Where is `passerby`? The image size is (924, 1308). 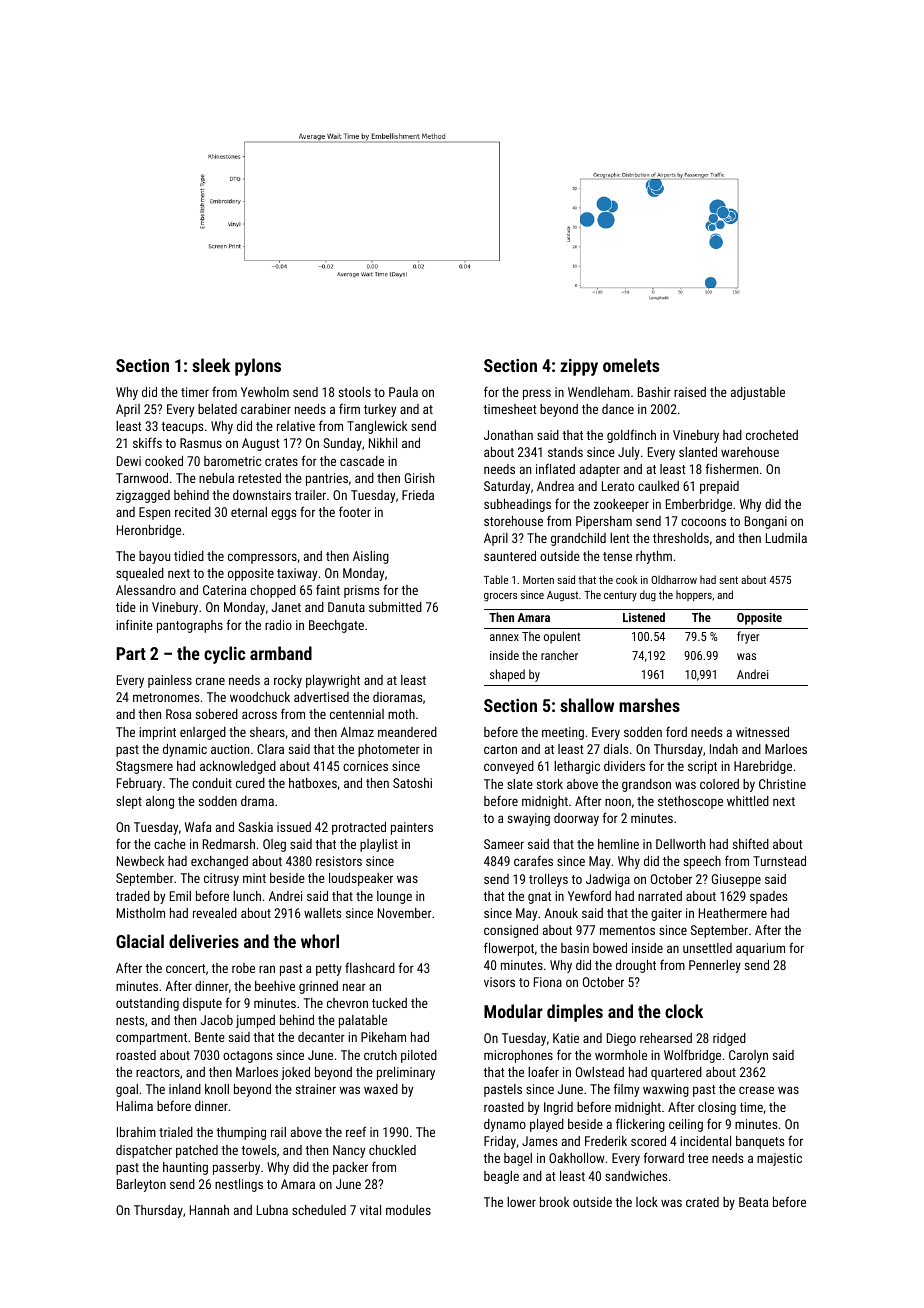 passerby is located at coordinates (236, 1168).
